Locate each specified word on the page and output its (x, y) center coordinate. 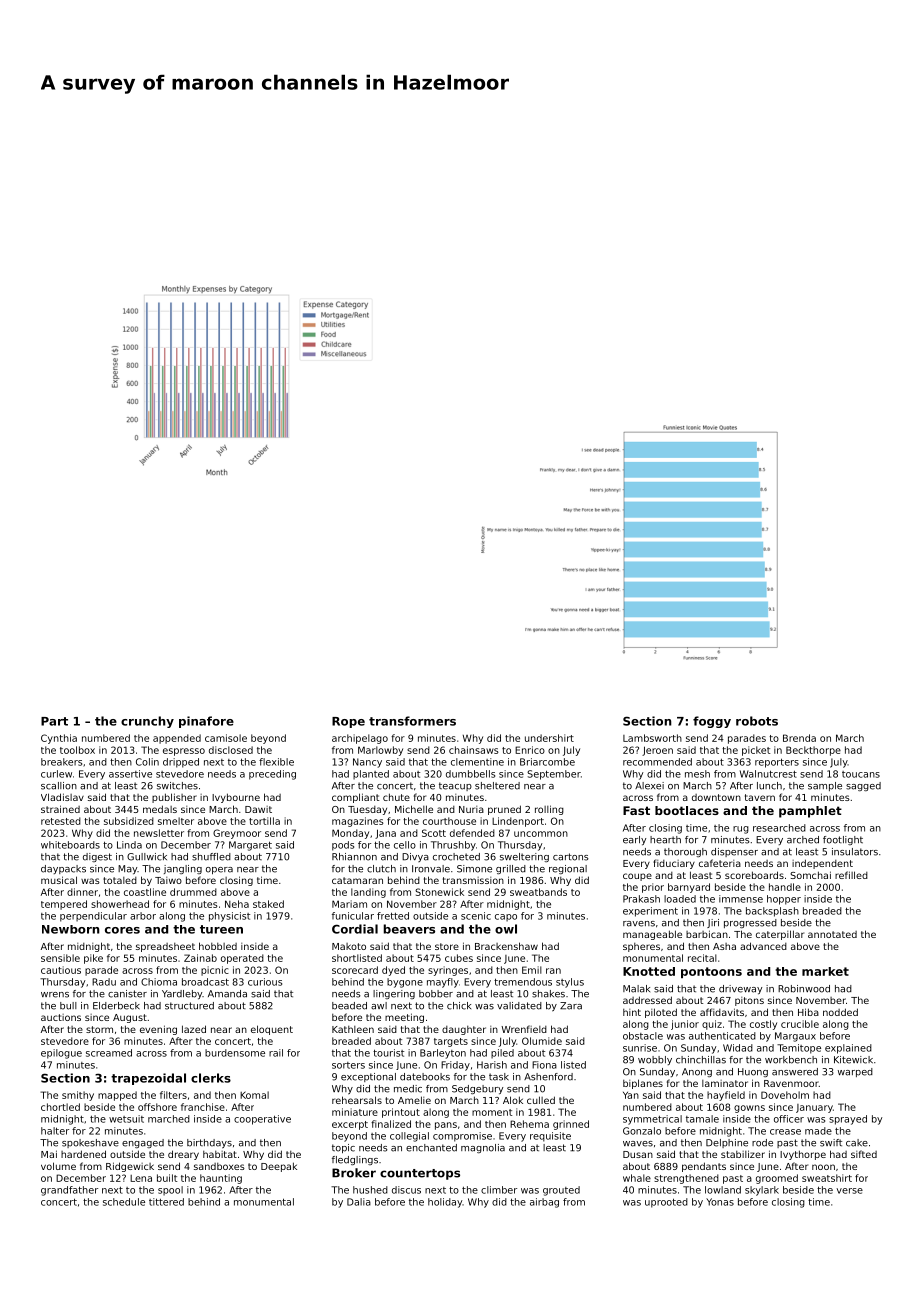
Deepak (279, 1167)
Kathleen (353, 1029)
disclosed (231, 750)
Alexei (649, 786)
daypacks (63, 869)
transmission (473, 880)
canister (127, 994)
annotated (832, 934)
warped (855, 1072)
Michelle (414, 809)
